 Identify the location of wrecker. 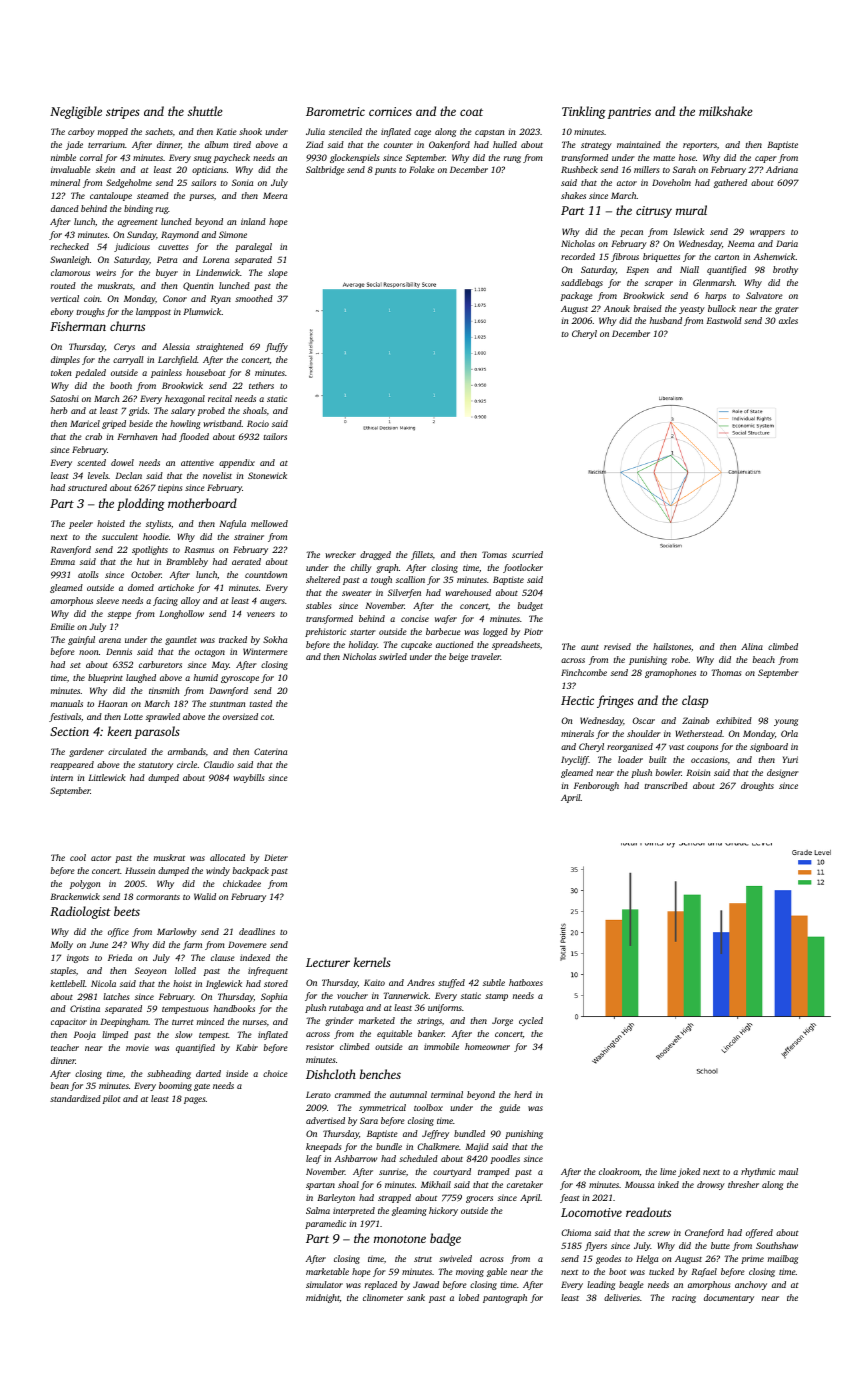
(340, 554).
